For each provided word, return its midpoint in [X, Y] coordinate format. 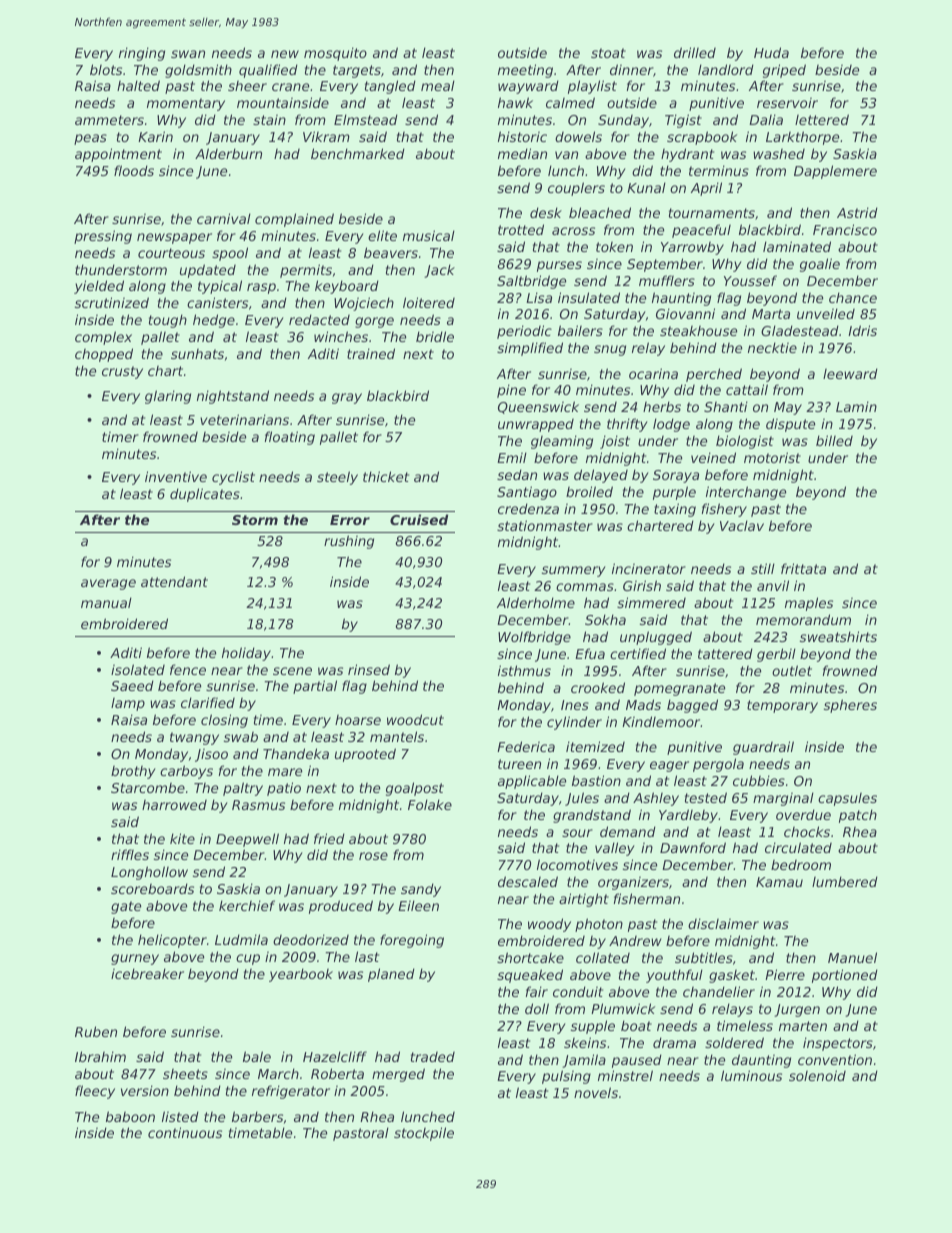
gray [347, 398]
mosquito [335, 54]
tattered [725, 653]
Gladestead [800, 330]
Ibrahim [100, 1056]
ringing [142, 54]
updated [208, 271]
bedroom [801, 865]
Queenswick [538, 407]
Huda [771, 52]
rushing [349, 542]
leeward [850, 373]
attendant [174, 581]
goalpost [415, 789]
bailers [580, 330]
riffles [130, 854]
